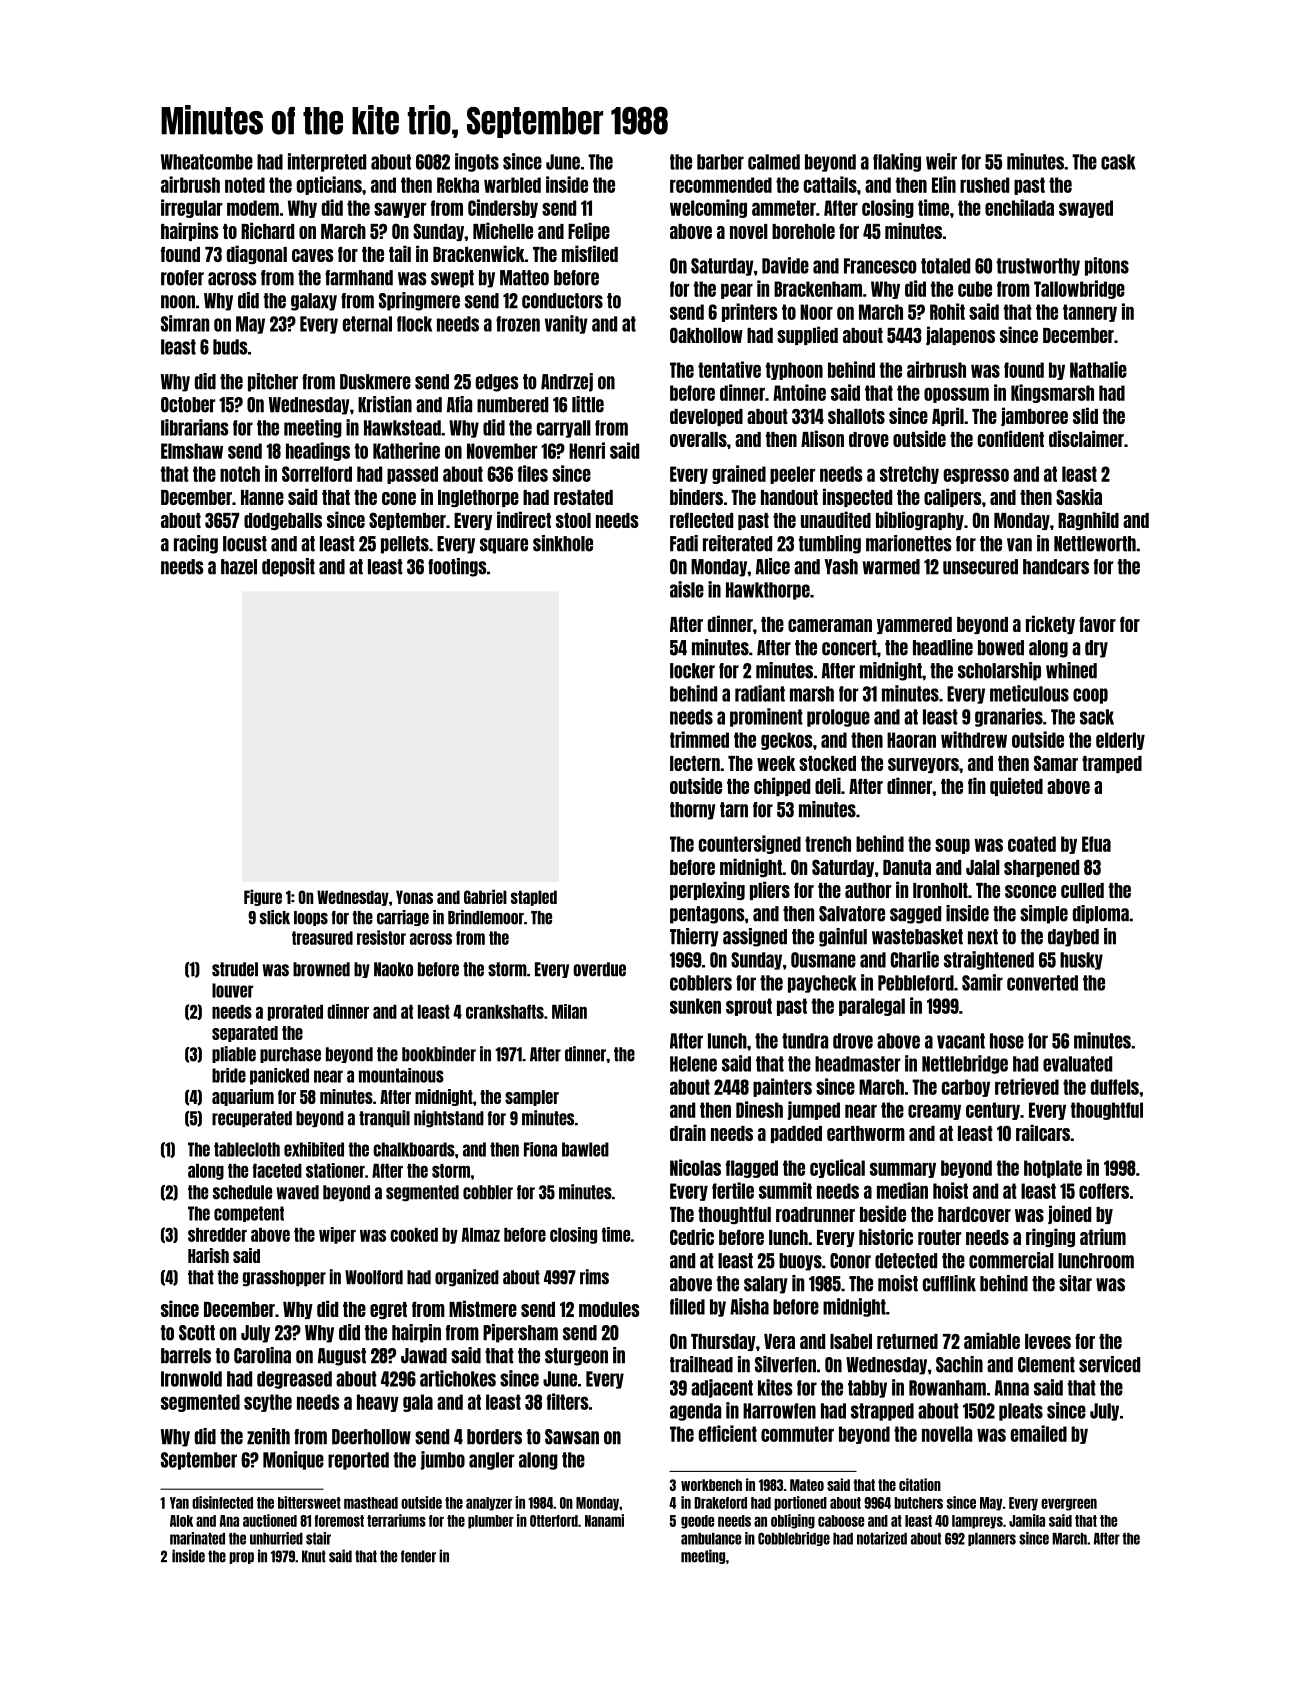 This screenshot has width=1310, height=1695. Describe the element at coordinates (1088, 520) in the screenshot. I see `Ragnhild` at that location.
